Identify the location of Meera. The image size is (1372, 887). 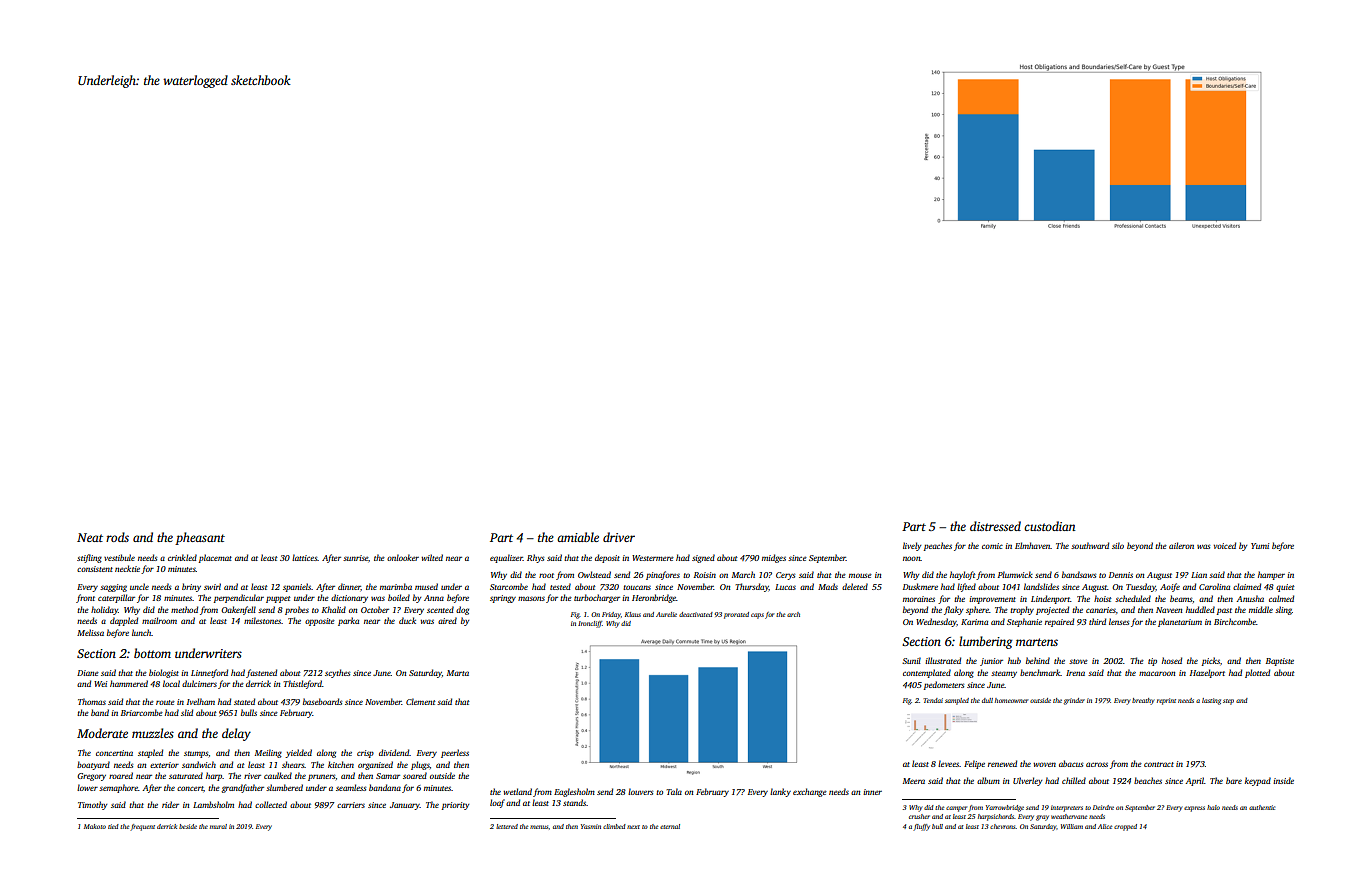
(914, 781).
